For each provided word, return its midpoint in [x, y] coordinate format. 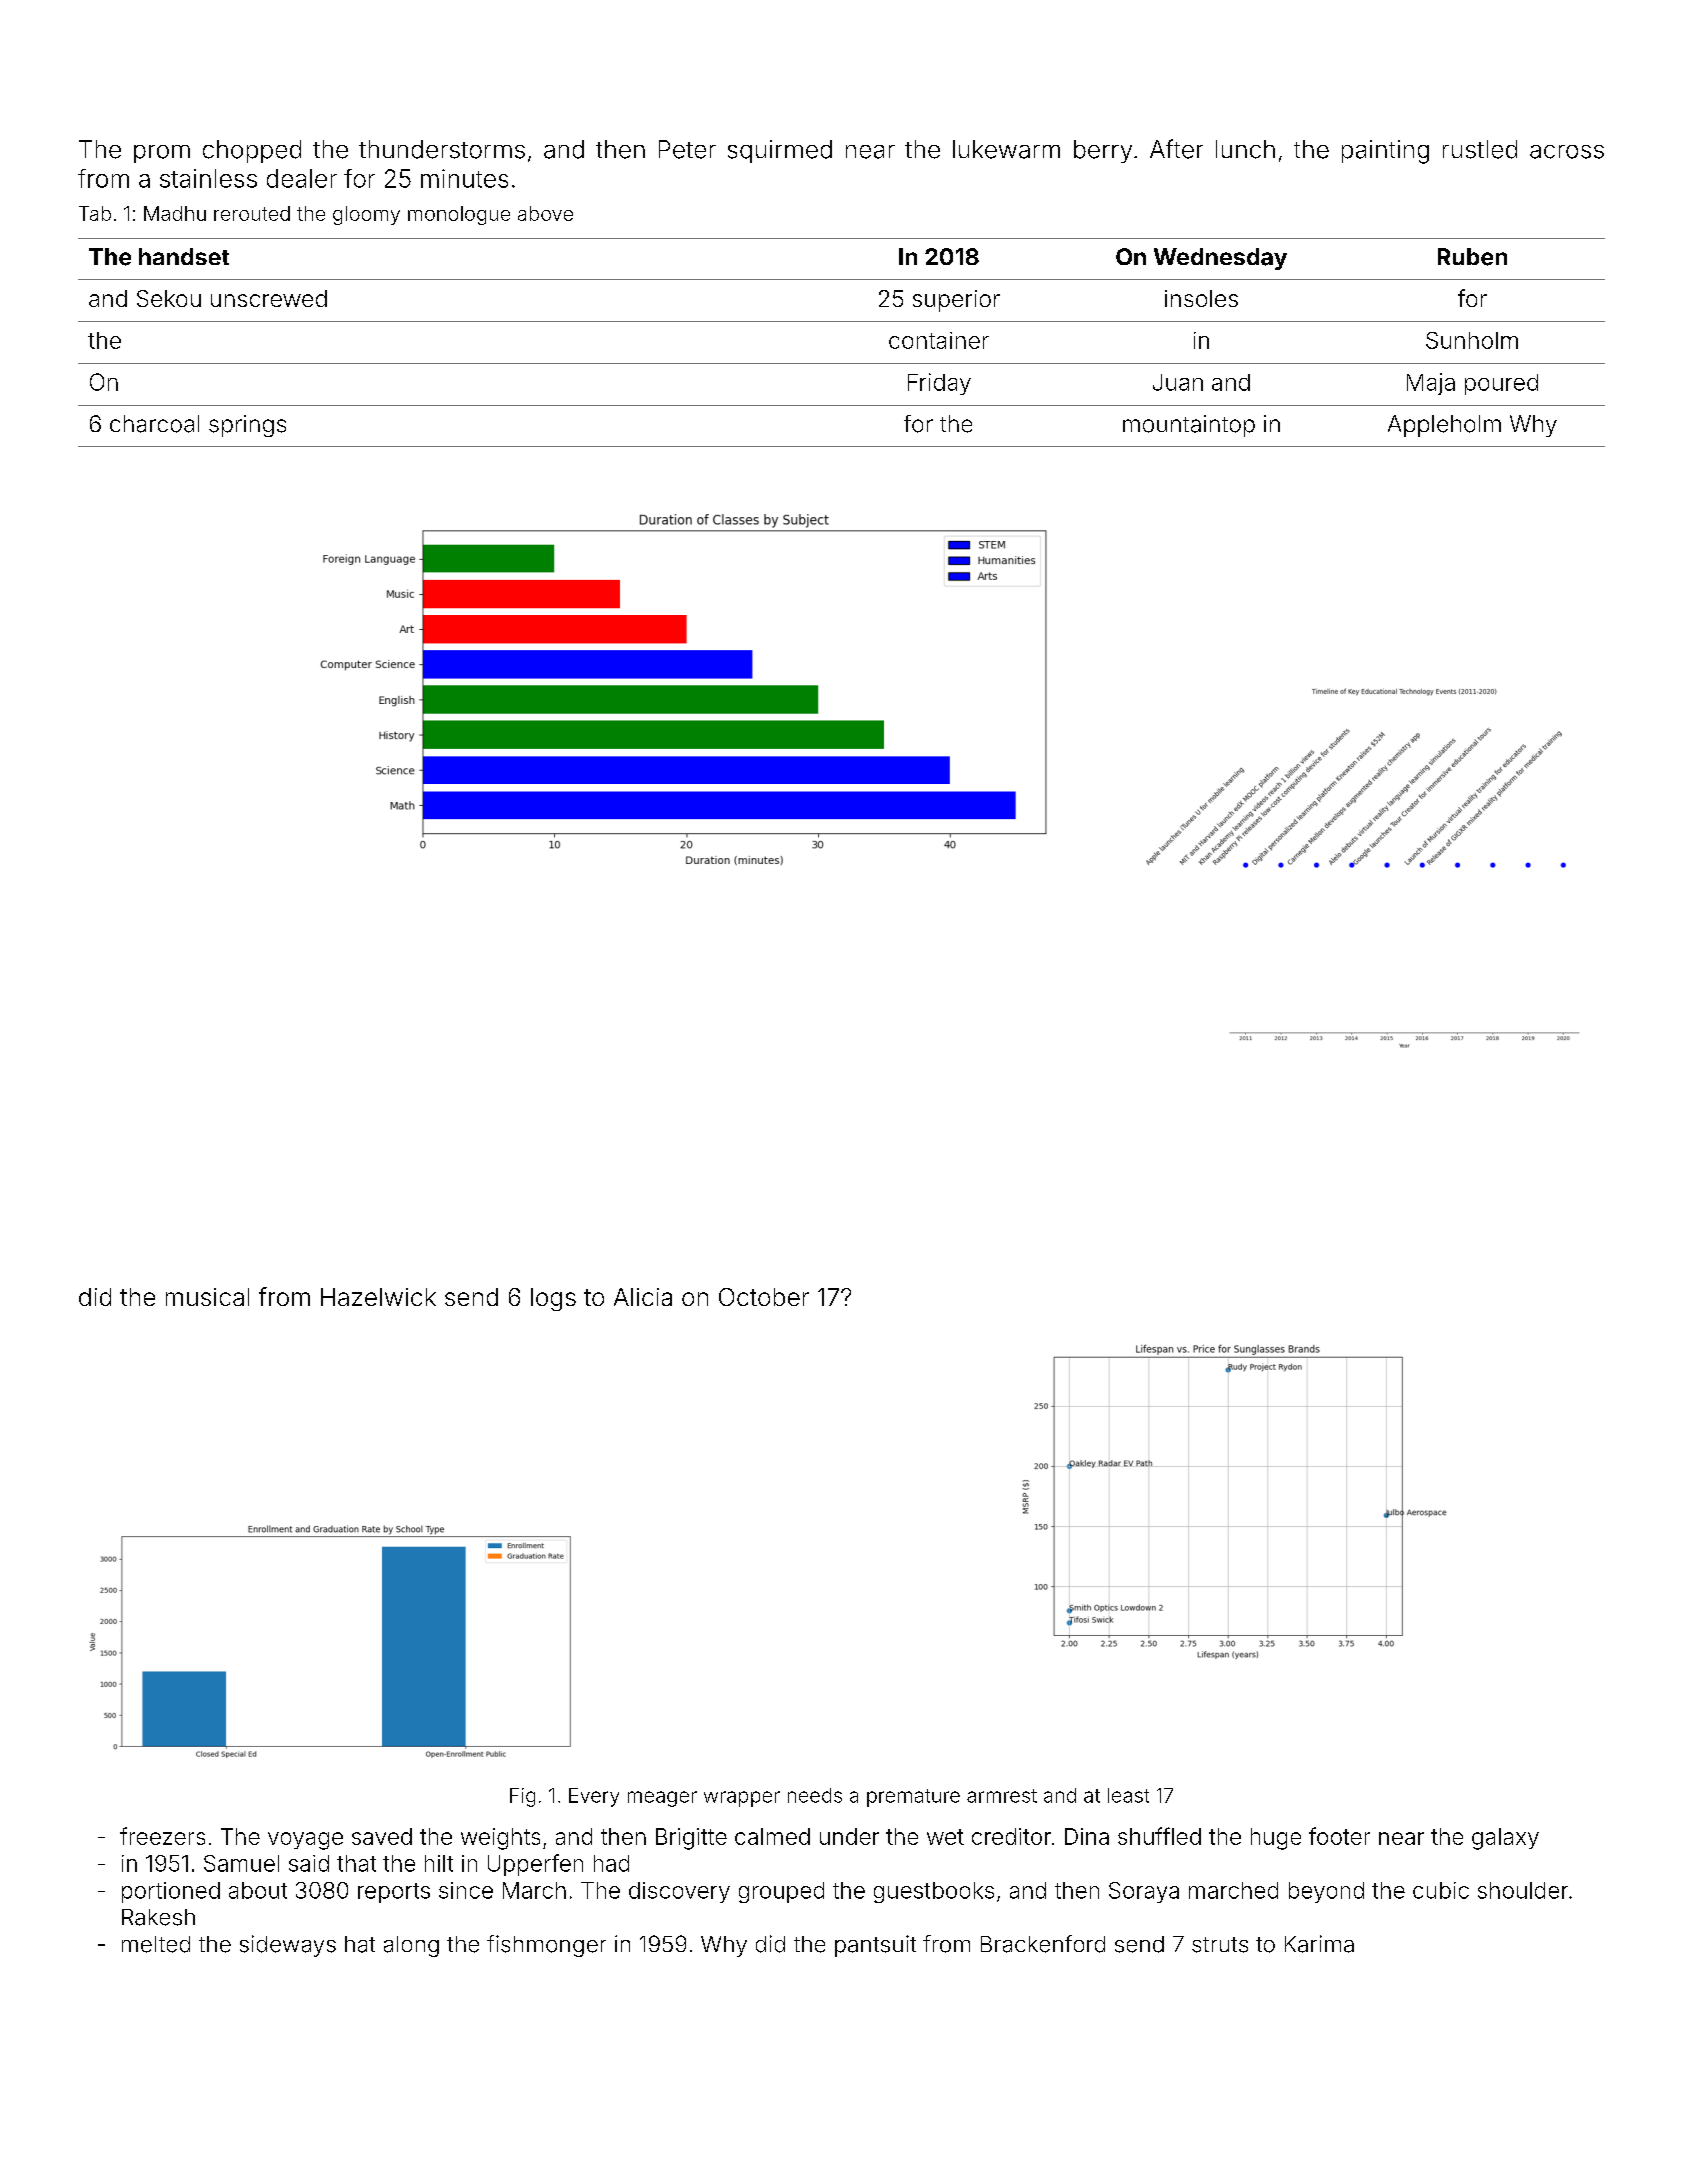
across [1567, 152]
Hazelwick [378, 1297]
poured [1501, 384]
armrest [1002, 1796]
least [1128, 1795]
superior [956, 301]
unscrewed [269, 298]
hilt [439, 1863]
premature [913, 1798]
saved [382, 1836]
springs [247, 426]
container [939, 340]
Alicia [643, 1297]
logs [553, 1299]
